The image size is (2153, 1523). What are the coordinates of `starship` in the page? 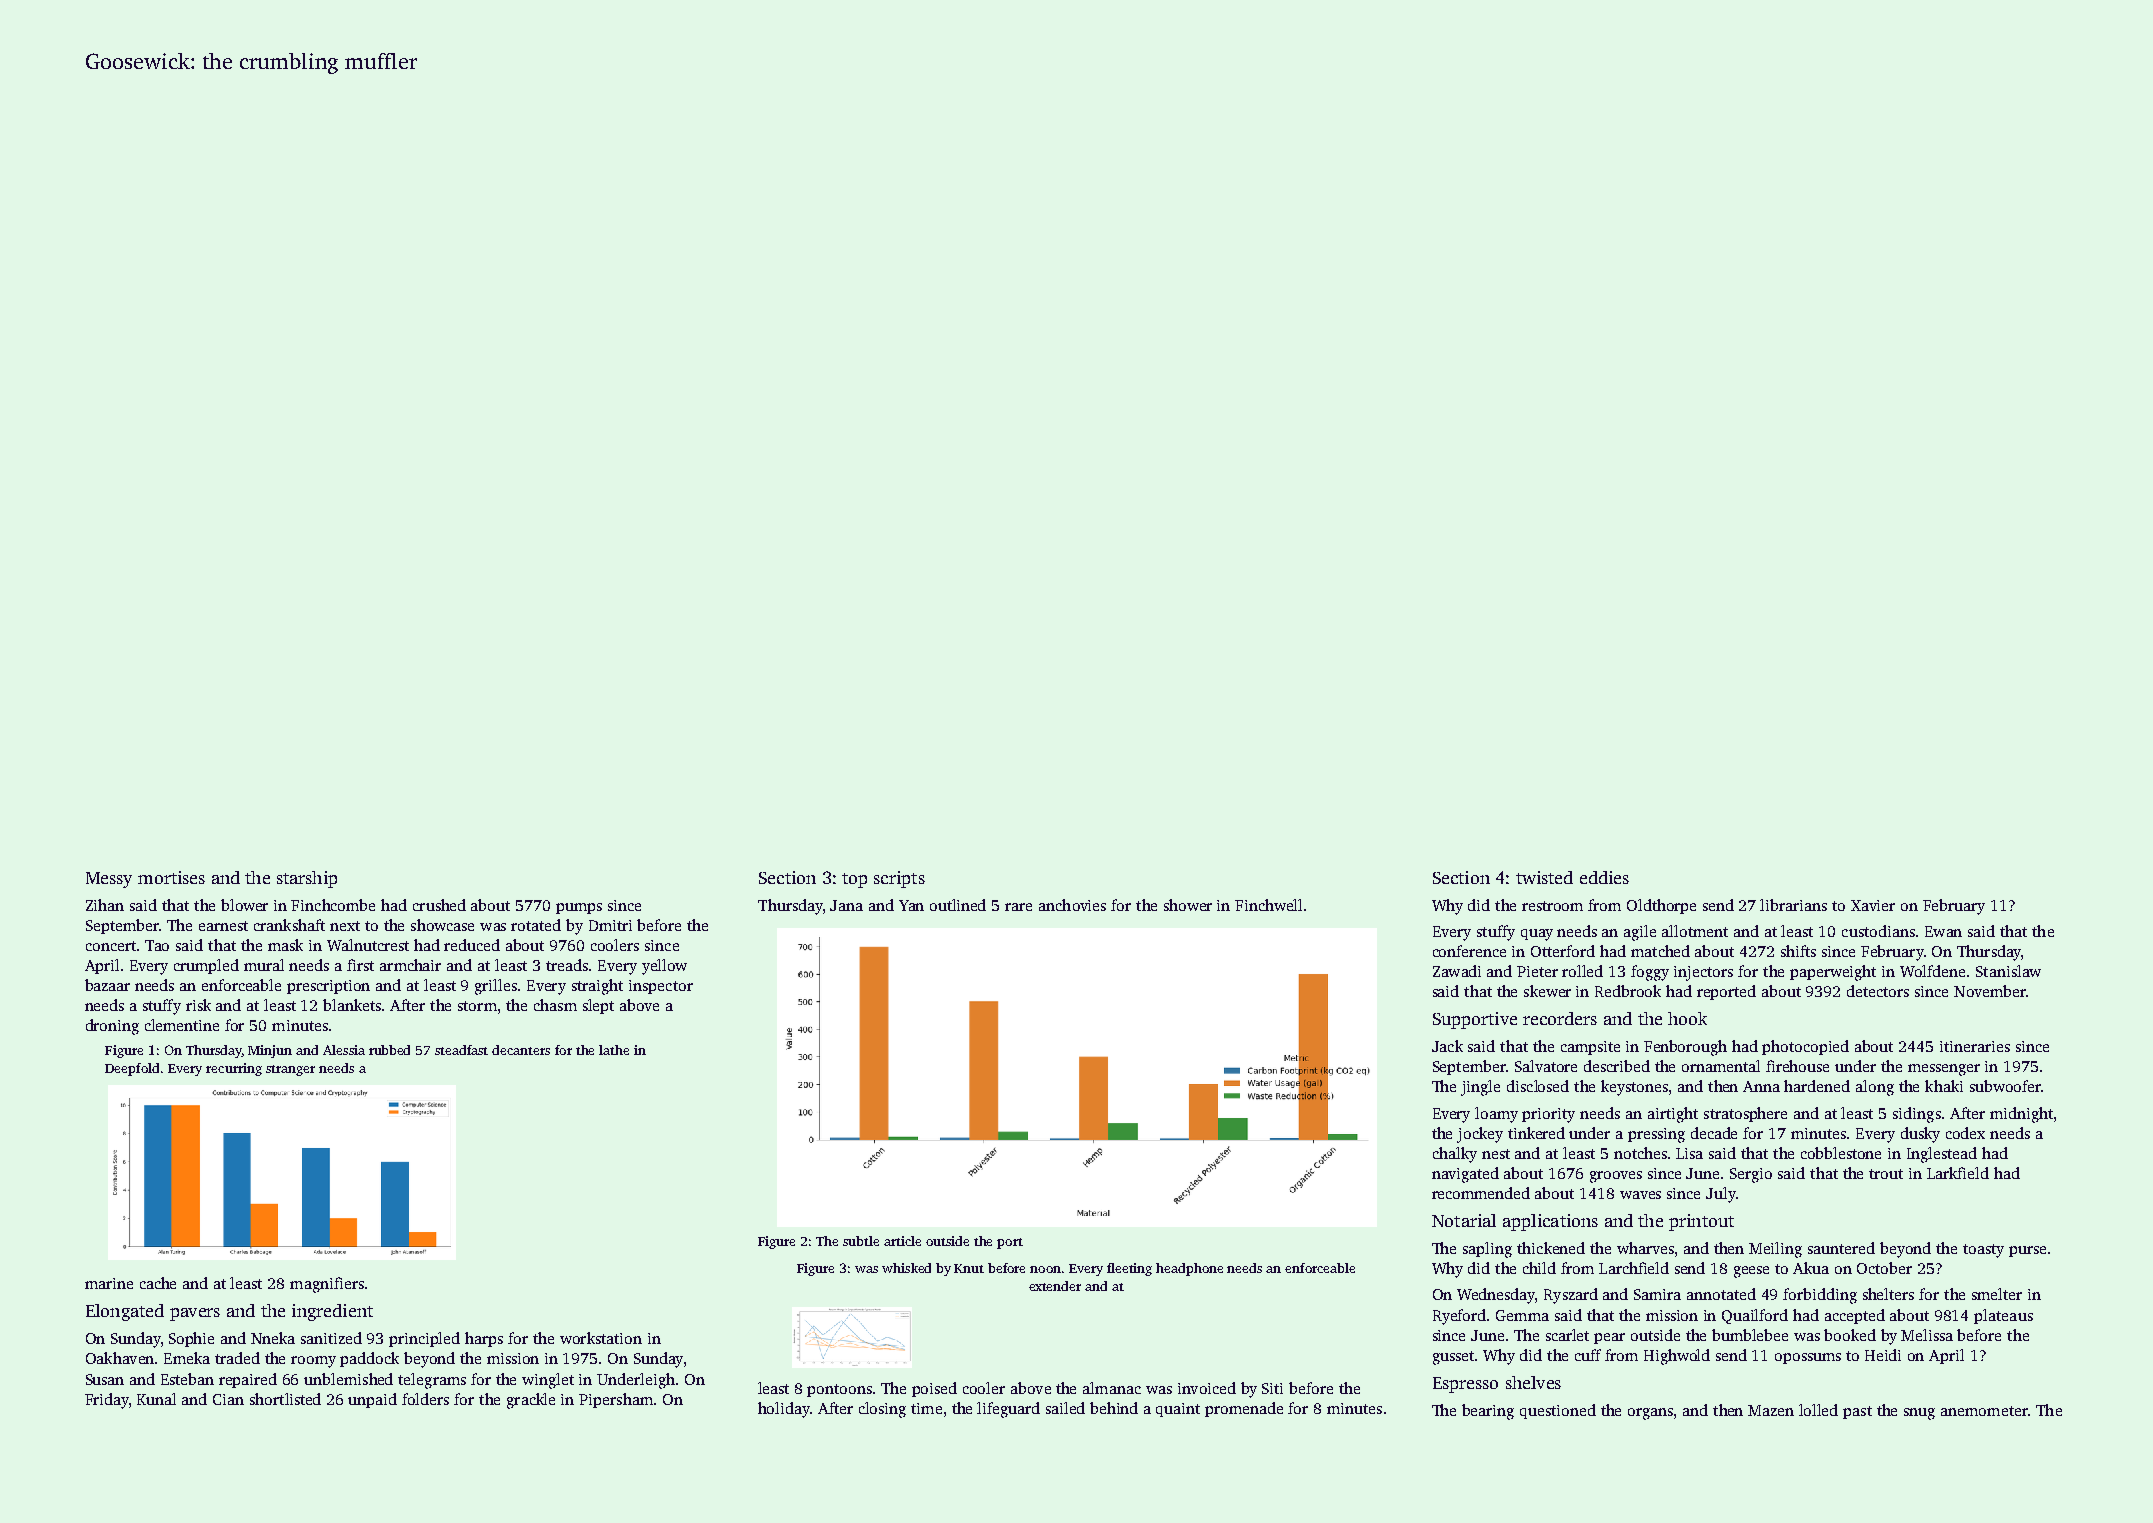 It's located at (307, 879).
